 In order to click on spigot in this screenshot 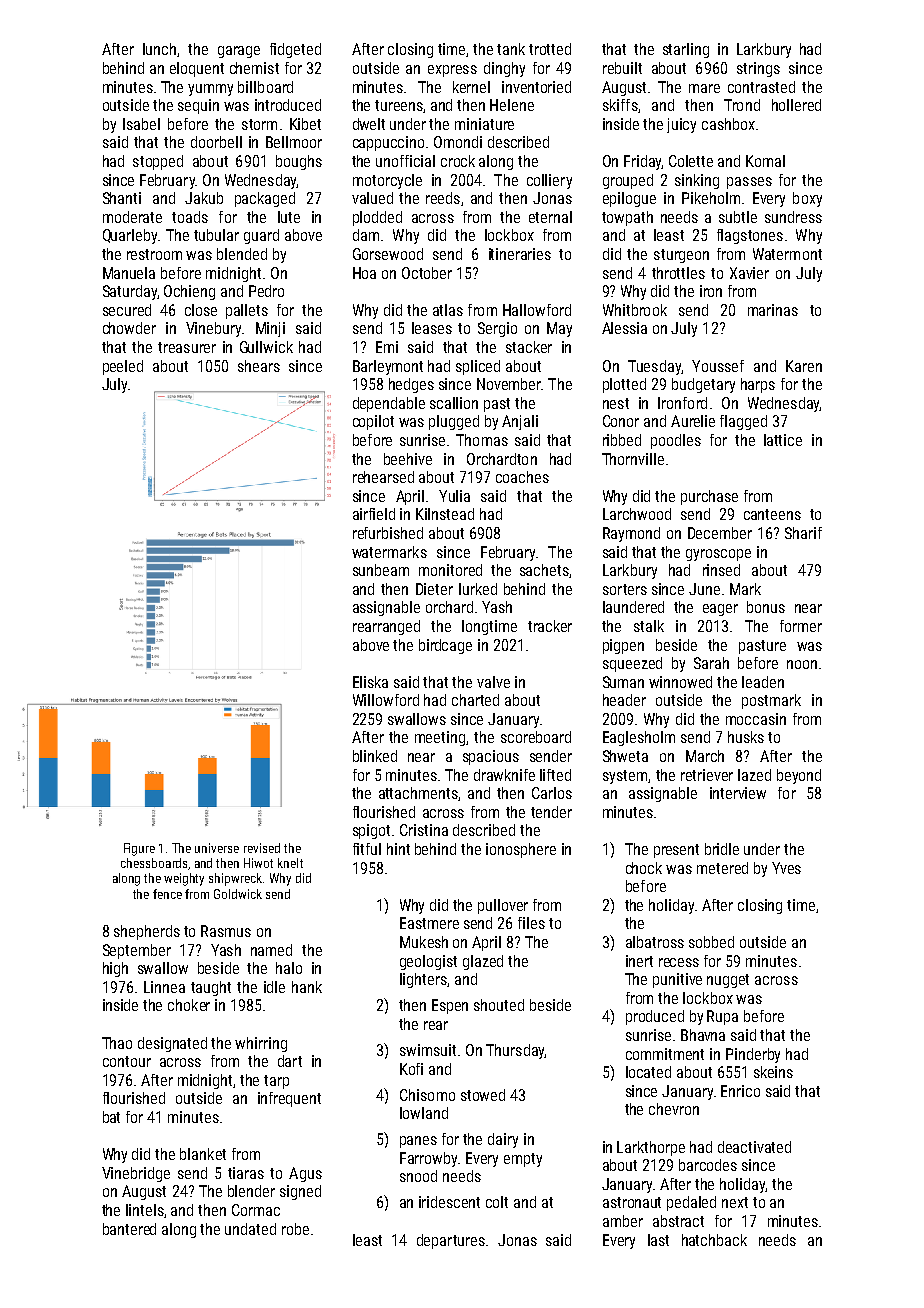, I will do `click(371, 831)`.
